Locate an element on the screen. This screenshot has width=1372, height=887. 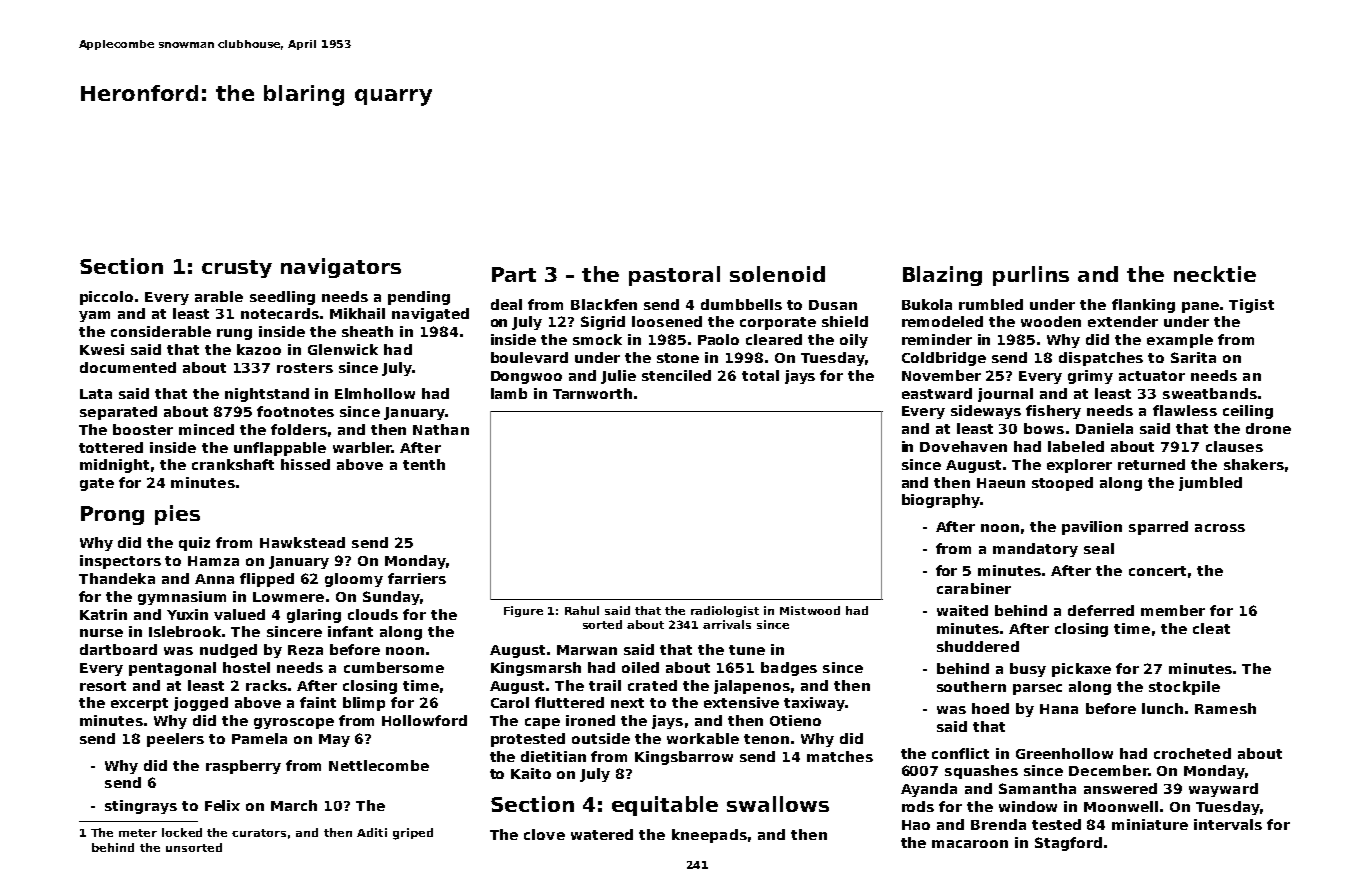
Blazing is located at coordinates (942, 276).
